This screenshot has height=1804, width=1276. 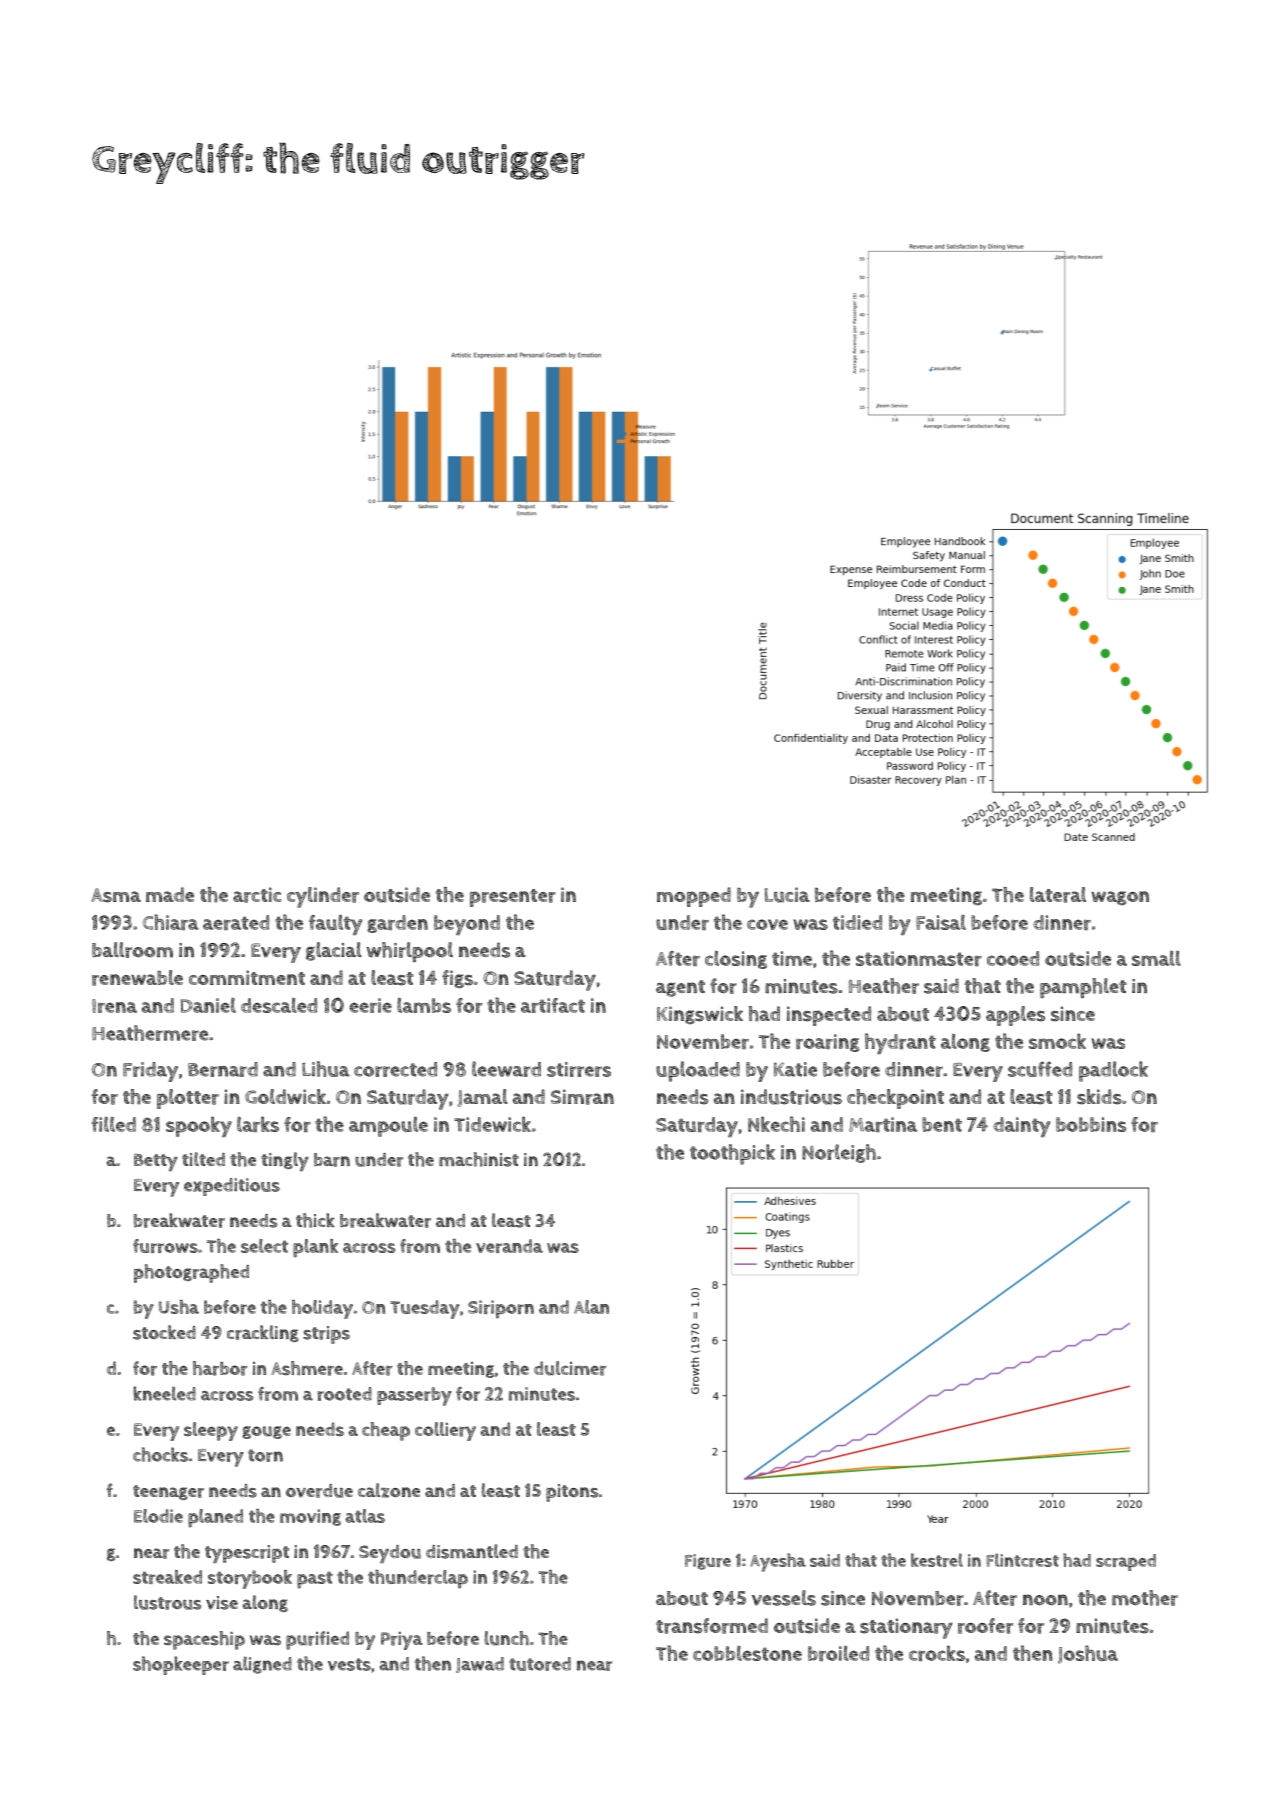 What do you see at coordinates (410, 952) in the screenshot?
I see `whirlpool` at bounding box center [410, 952].
